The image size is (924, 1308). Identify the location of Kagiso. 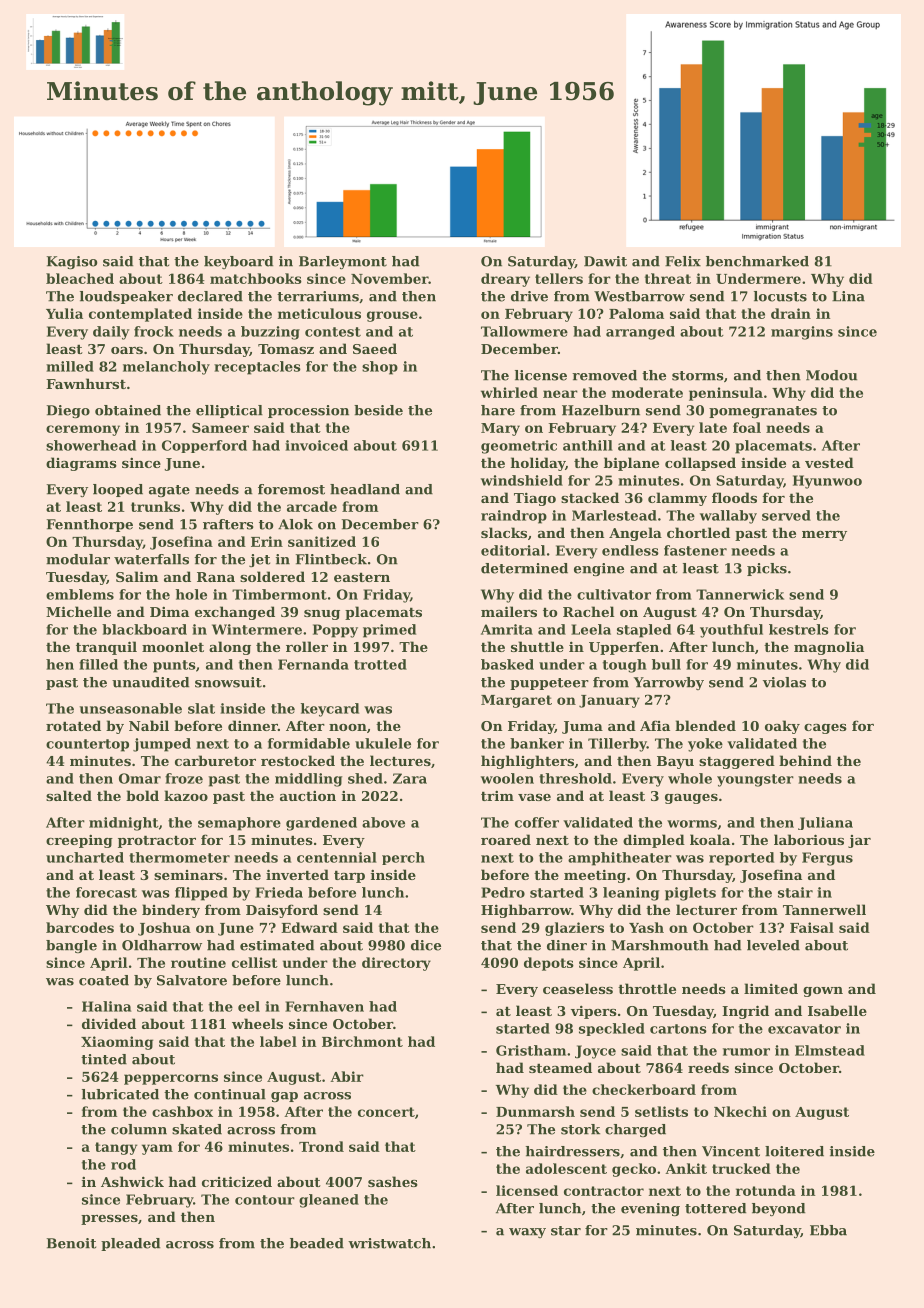
(72, 262).
